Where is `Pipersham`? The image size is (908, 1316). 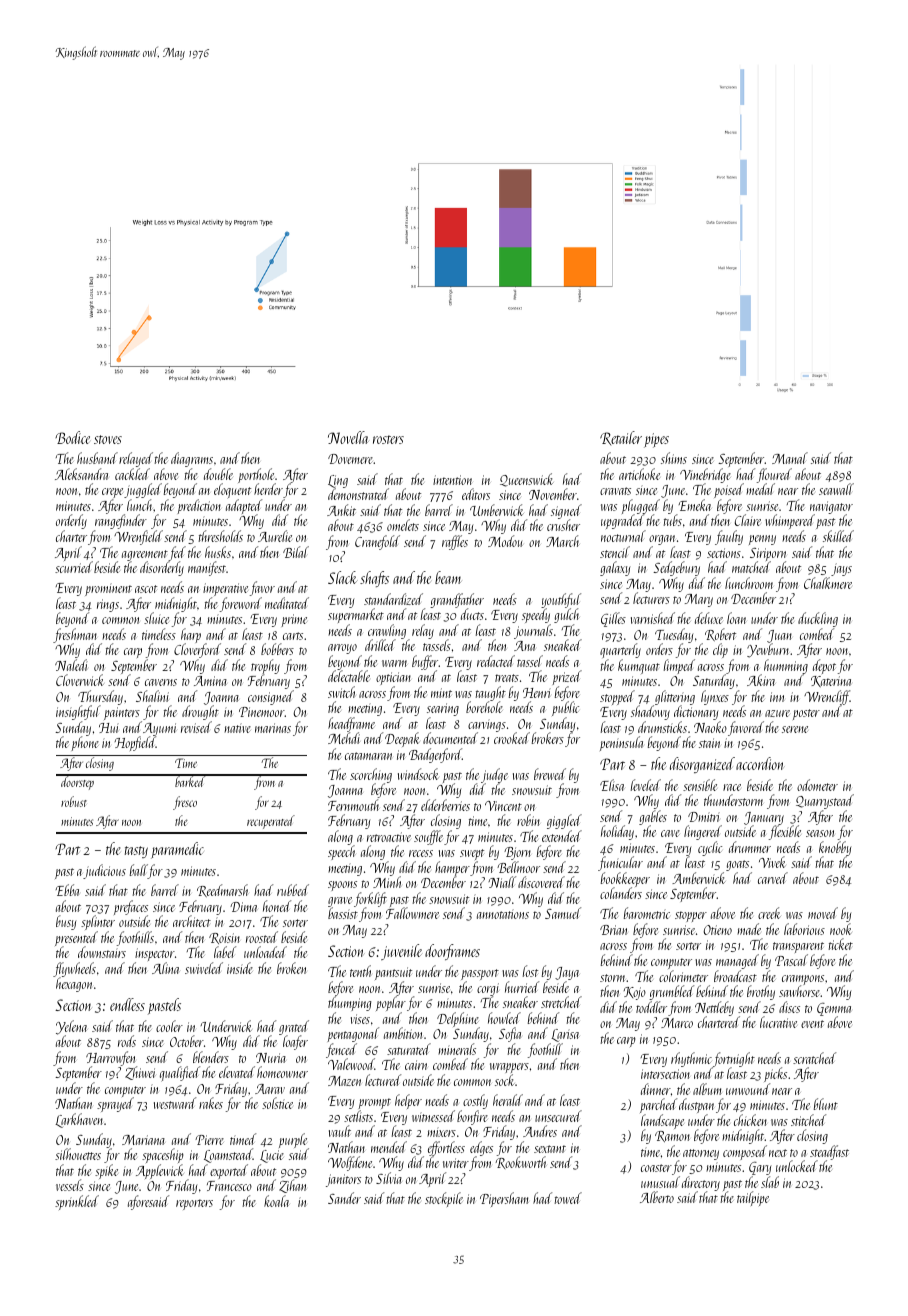 Pipersham is located at coordinates (504, 1199).
